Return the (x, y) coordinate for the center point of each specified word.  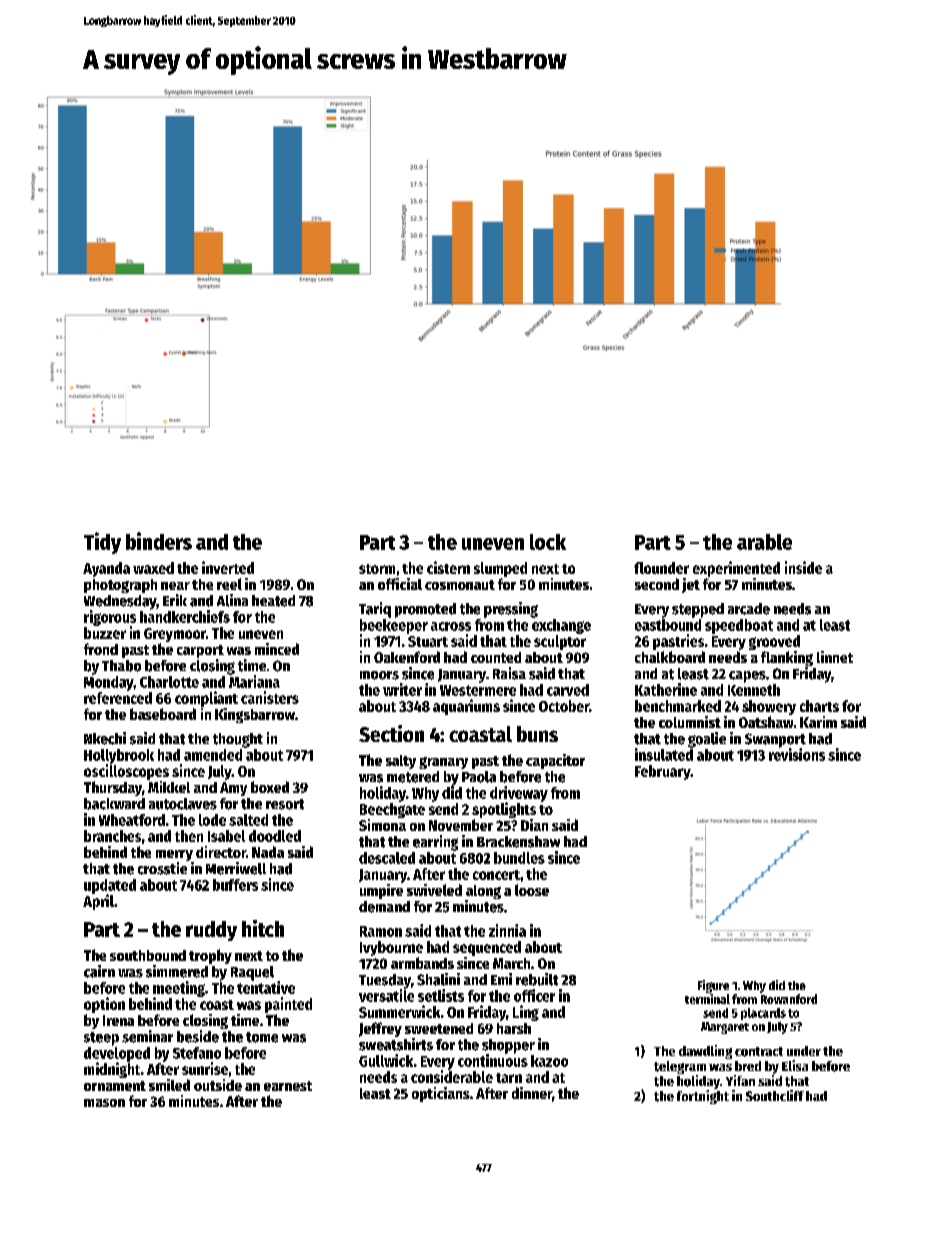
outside (218, 1085)
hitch (263, 928)
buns (537, 734)
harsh (514, 1028)
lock (548, 542)
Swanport (775, 740)
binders (159, 541)
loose (532, 890)
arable (764, 542)
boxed (270, 787)
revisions (797, 754)
